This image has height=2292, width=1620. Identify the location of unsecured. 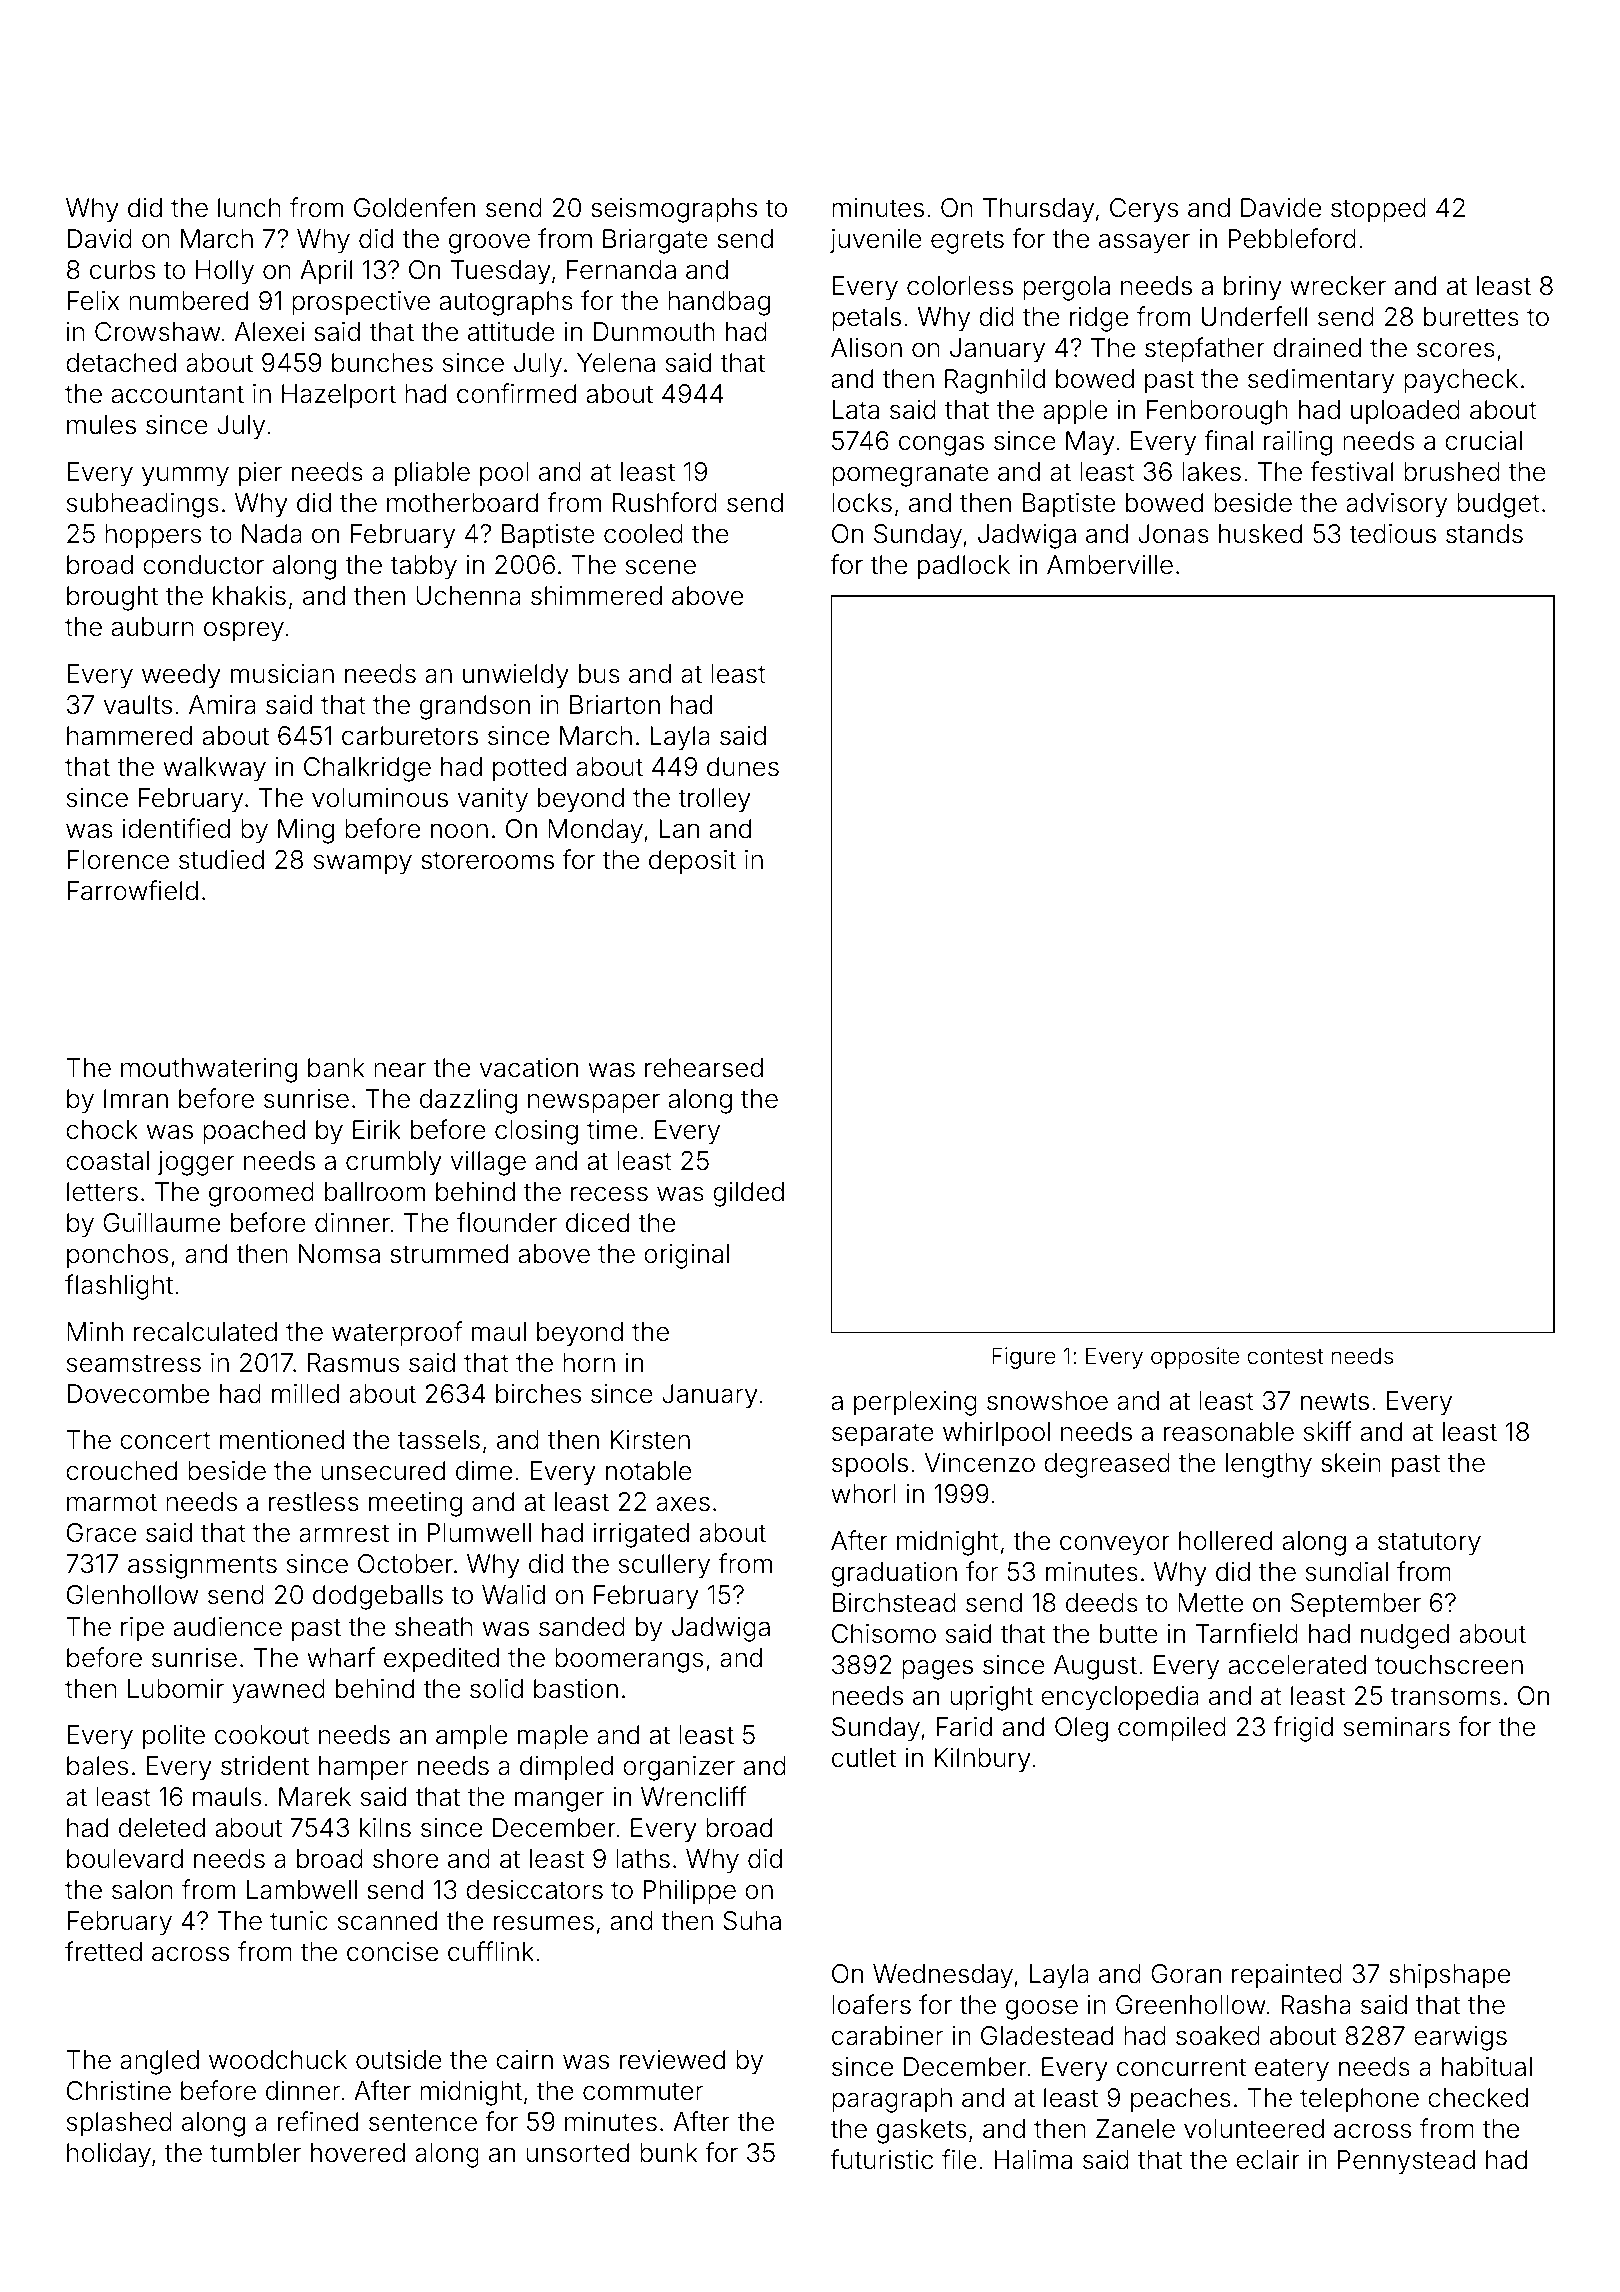
(383, 1471).
